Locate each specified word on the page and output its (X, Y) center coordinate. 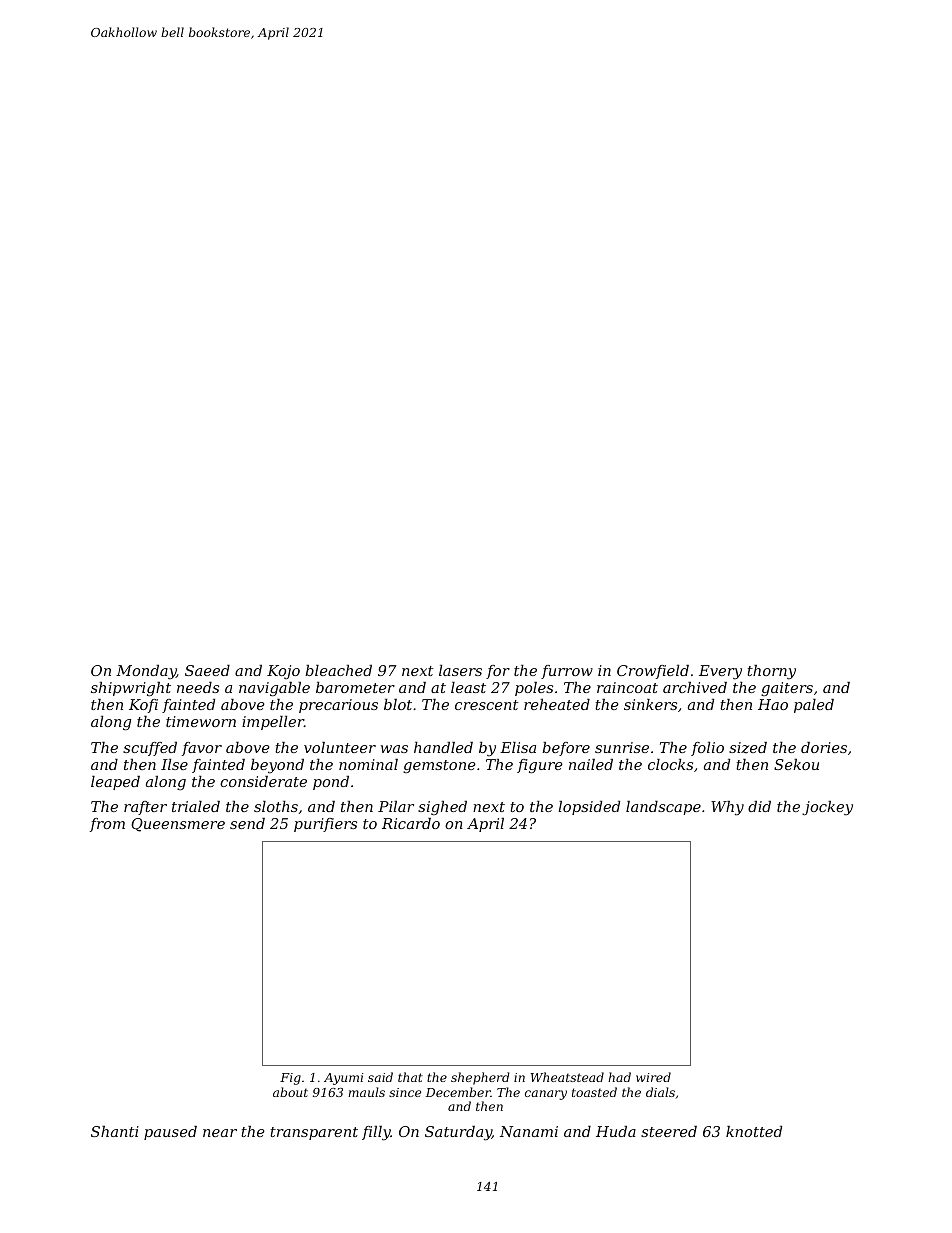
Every (720, 672)
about (290, 1092)
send (247, 823)
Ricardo (411, 823)
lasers (460, 670)
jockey (827, 808)
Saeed (207, 670)
